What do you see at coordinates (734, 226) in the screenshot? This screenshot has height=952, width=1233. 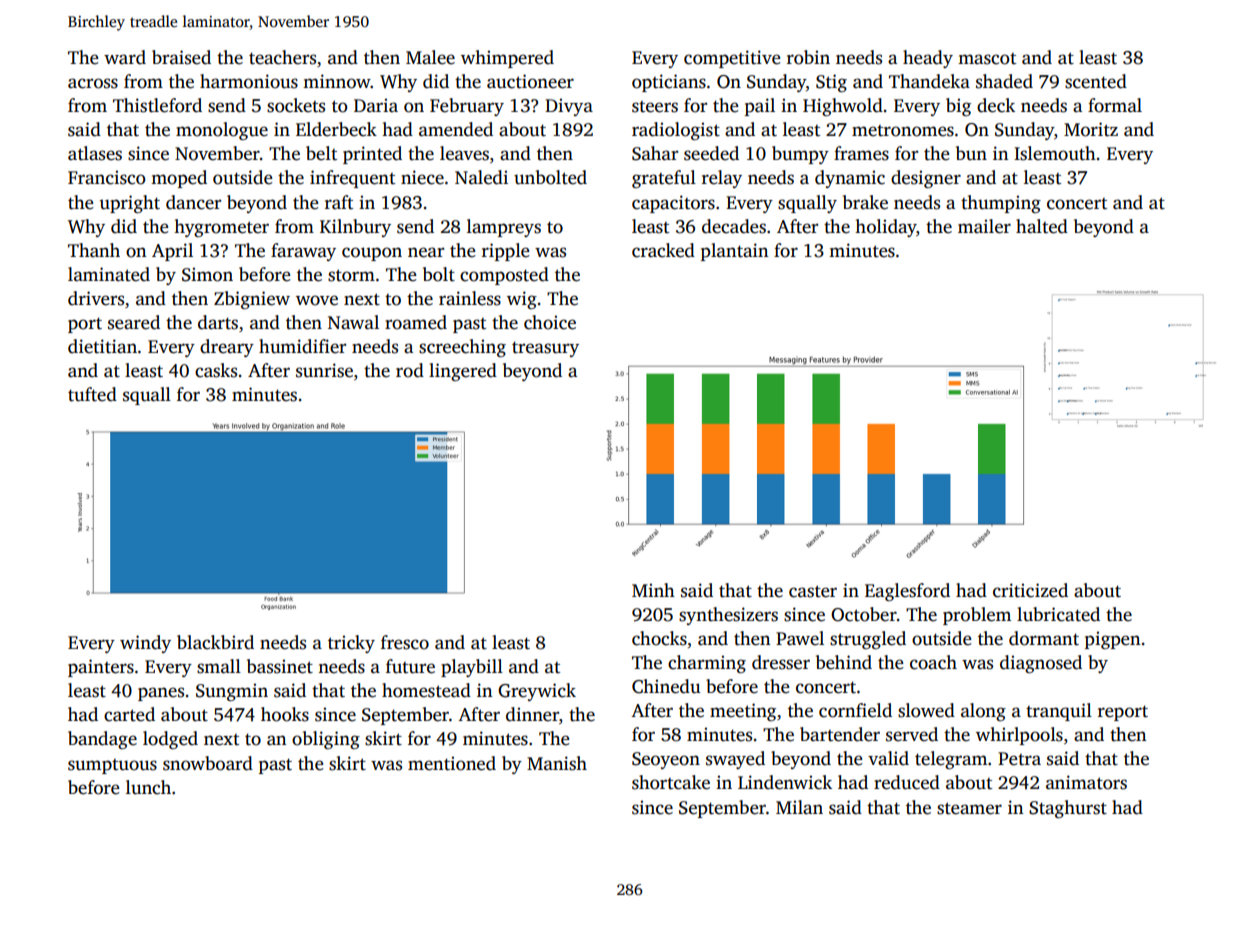 I see `decades` at bounding box center [734, 226].
